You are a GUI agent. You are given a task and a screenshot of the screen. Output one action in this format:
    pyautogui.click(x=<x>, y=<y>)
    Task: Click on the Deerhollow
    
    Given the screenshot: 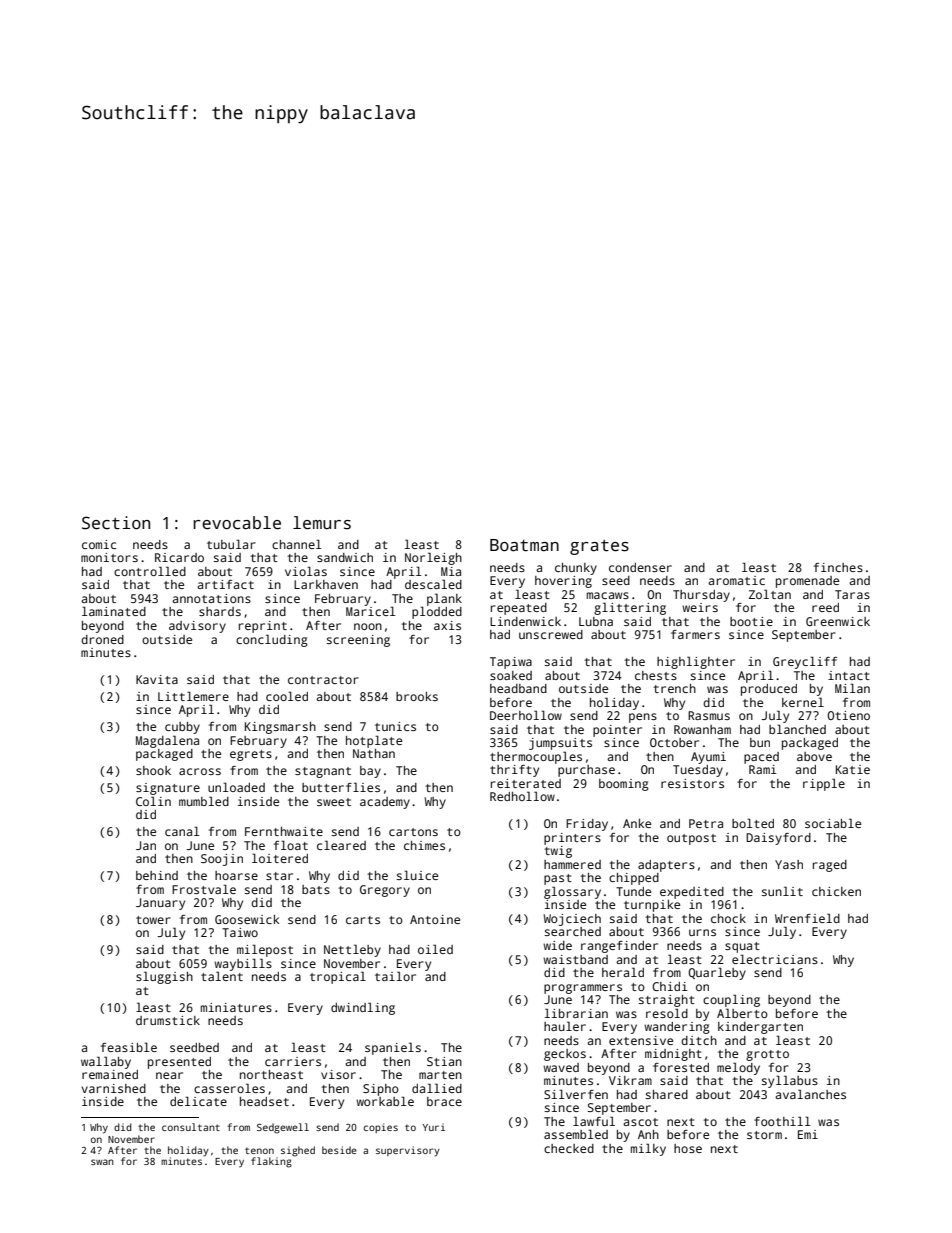 What is the action you would take?
    pyautogui.click(x=526, y=715)
